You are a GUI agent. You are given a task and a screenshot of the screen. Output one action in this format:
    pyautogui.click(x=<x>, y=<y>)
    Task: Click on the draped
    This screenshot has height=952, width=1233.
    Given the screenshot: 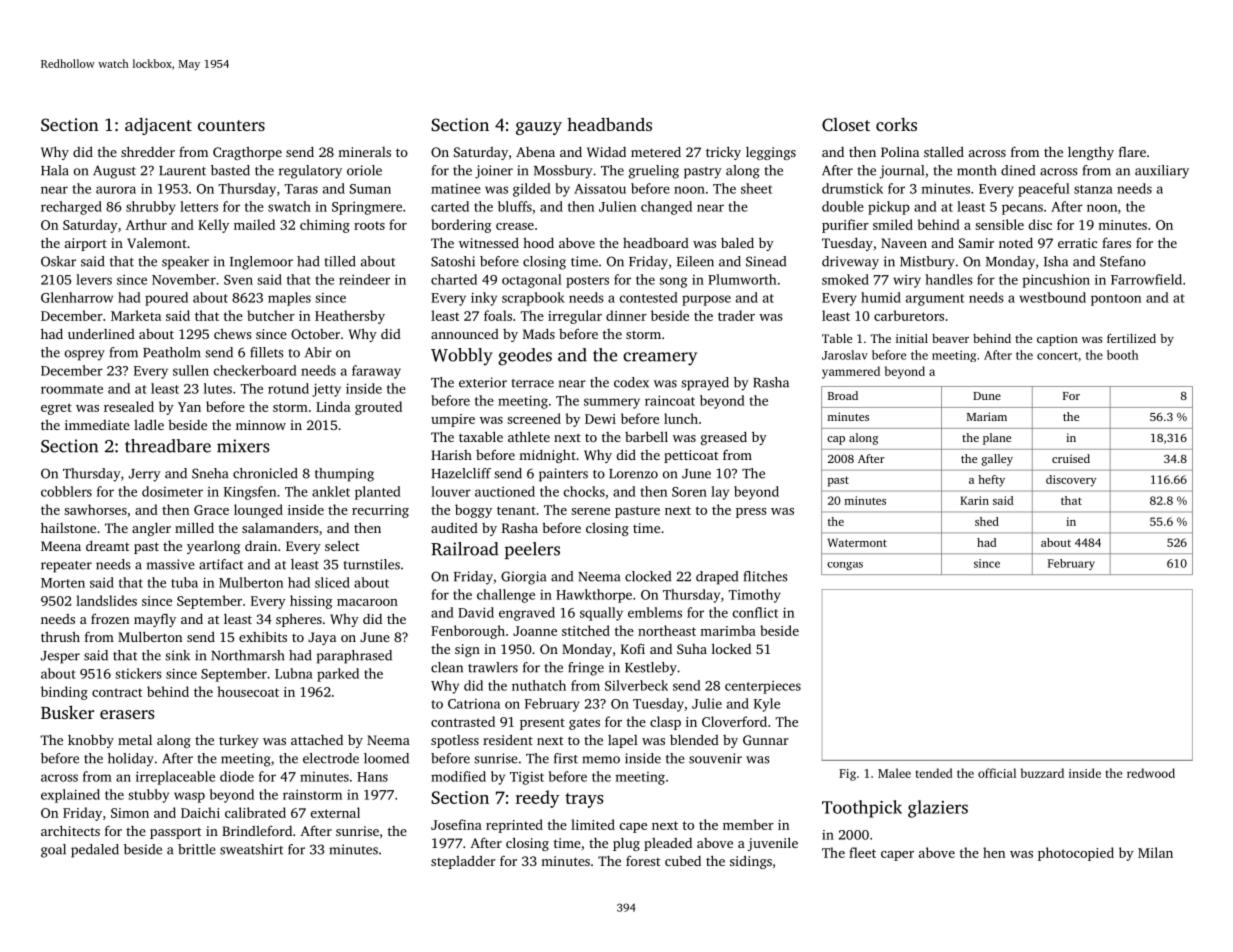 What is the action you would take?
    pyautogui.click(x=717, y=578)
